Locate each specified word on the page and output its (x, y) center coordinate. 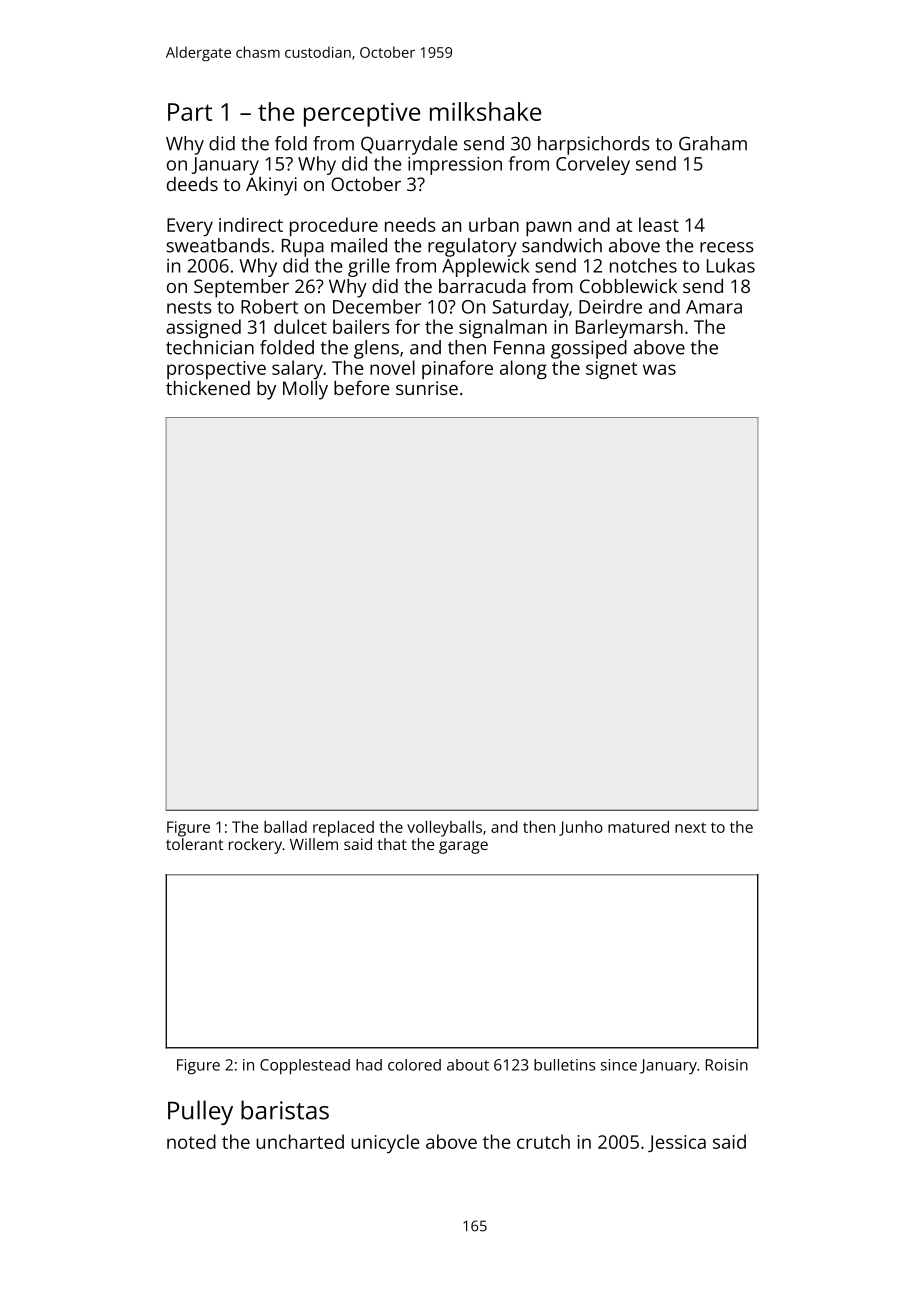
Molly (305, 390)
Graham (713, 143)
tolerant (194, 844)
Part (190, 112)
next (690, 827)
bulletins (564, 1065)
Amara (714, 307)
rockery (255, 846)
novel (392, 367)
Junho (581, 828)
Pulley (200, 1112)
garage (463, 847)
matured (638, 827)
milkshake (485, 111)
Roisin (727, 1065)
